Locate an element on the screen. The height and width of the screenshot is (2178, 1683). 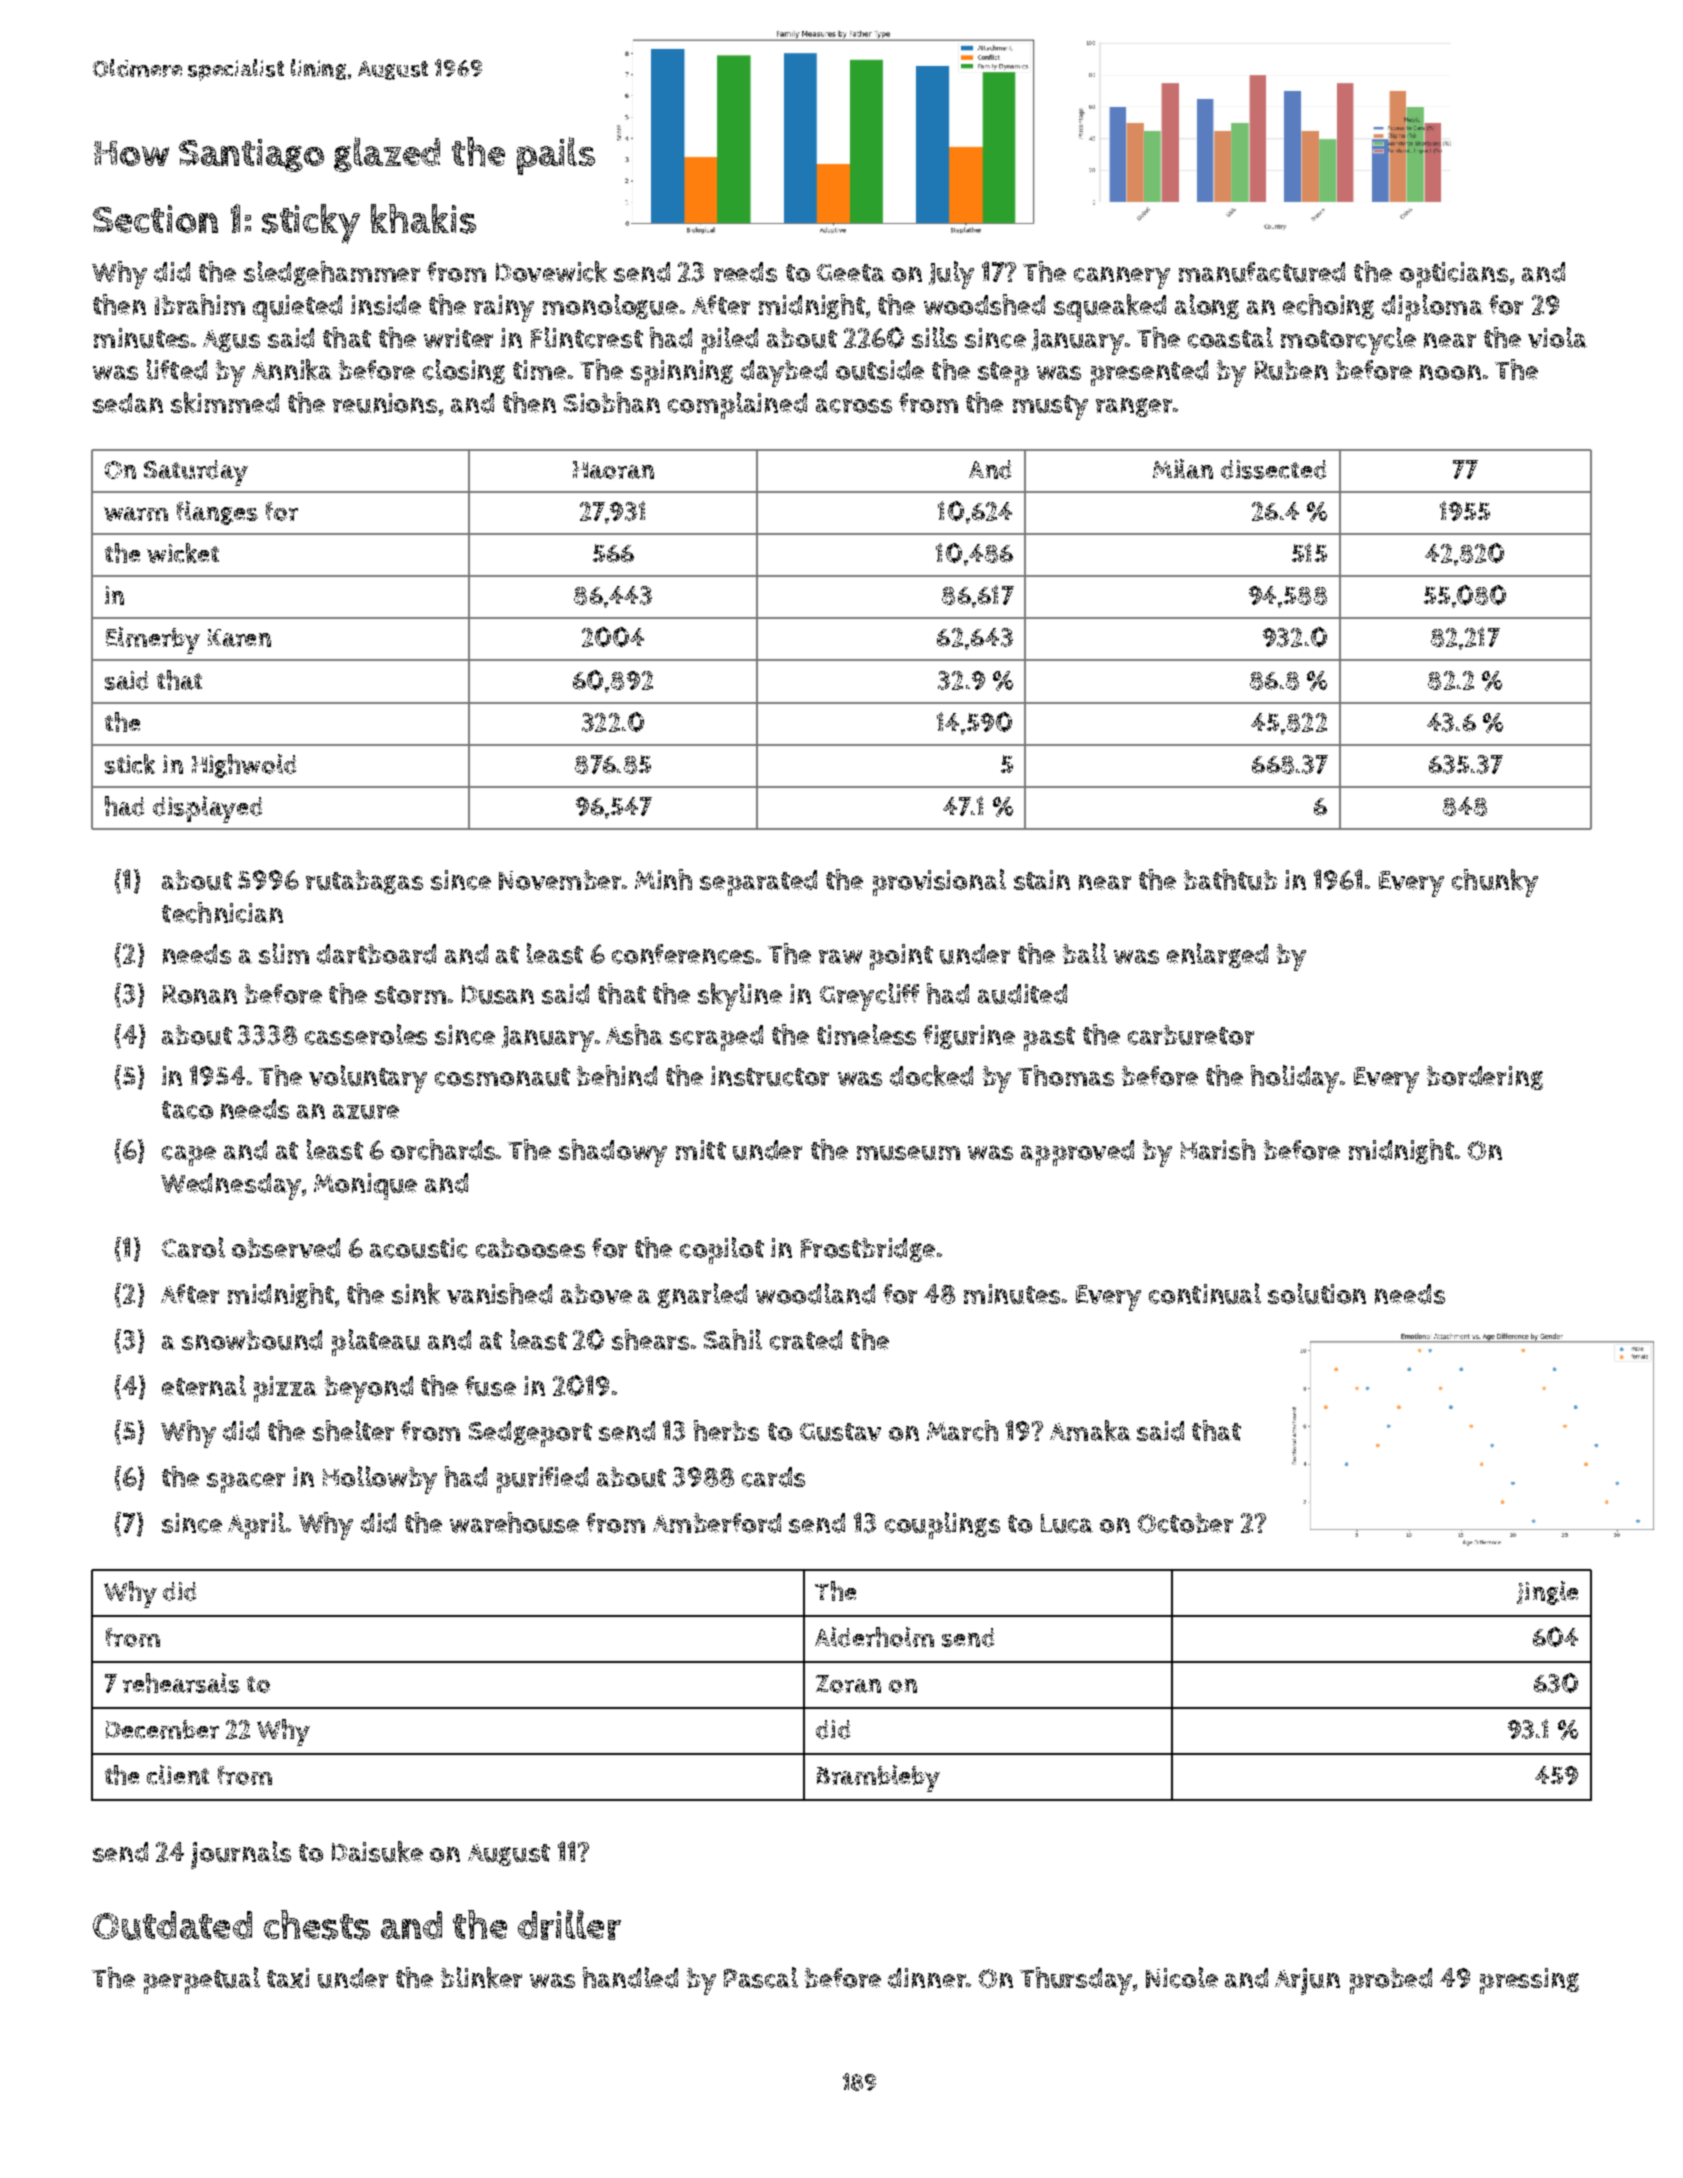
chunky is located at coordinates (1495, 883).
